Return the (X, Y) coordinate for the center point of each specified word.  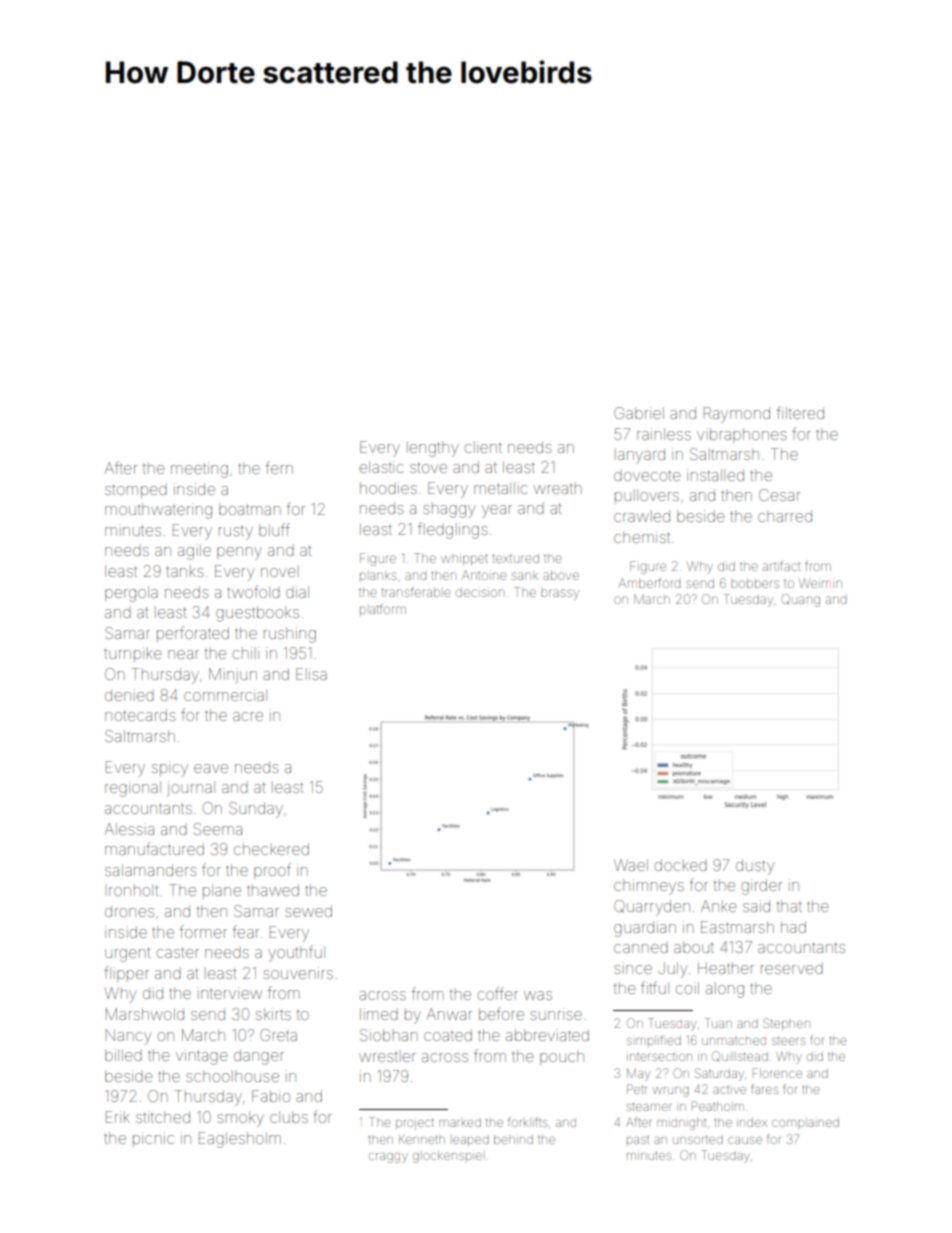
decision (480, 592)
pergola (131, 594)
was (538, 995)
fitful (655, 987)
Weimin (820, 583)
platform (383, 609)
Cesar (779, 495)
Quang (801, 600)
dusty (755, 867)
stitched (163, 1117)
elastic (381, 467)
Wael (631, 865)
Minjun (233, 675)
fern (279, 467)
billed (123, 1055)
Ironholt (133, 890)
